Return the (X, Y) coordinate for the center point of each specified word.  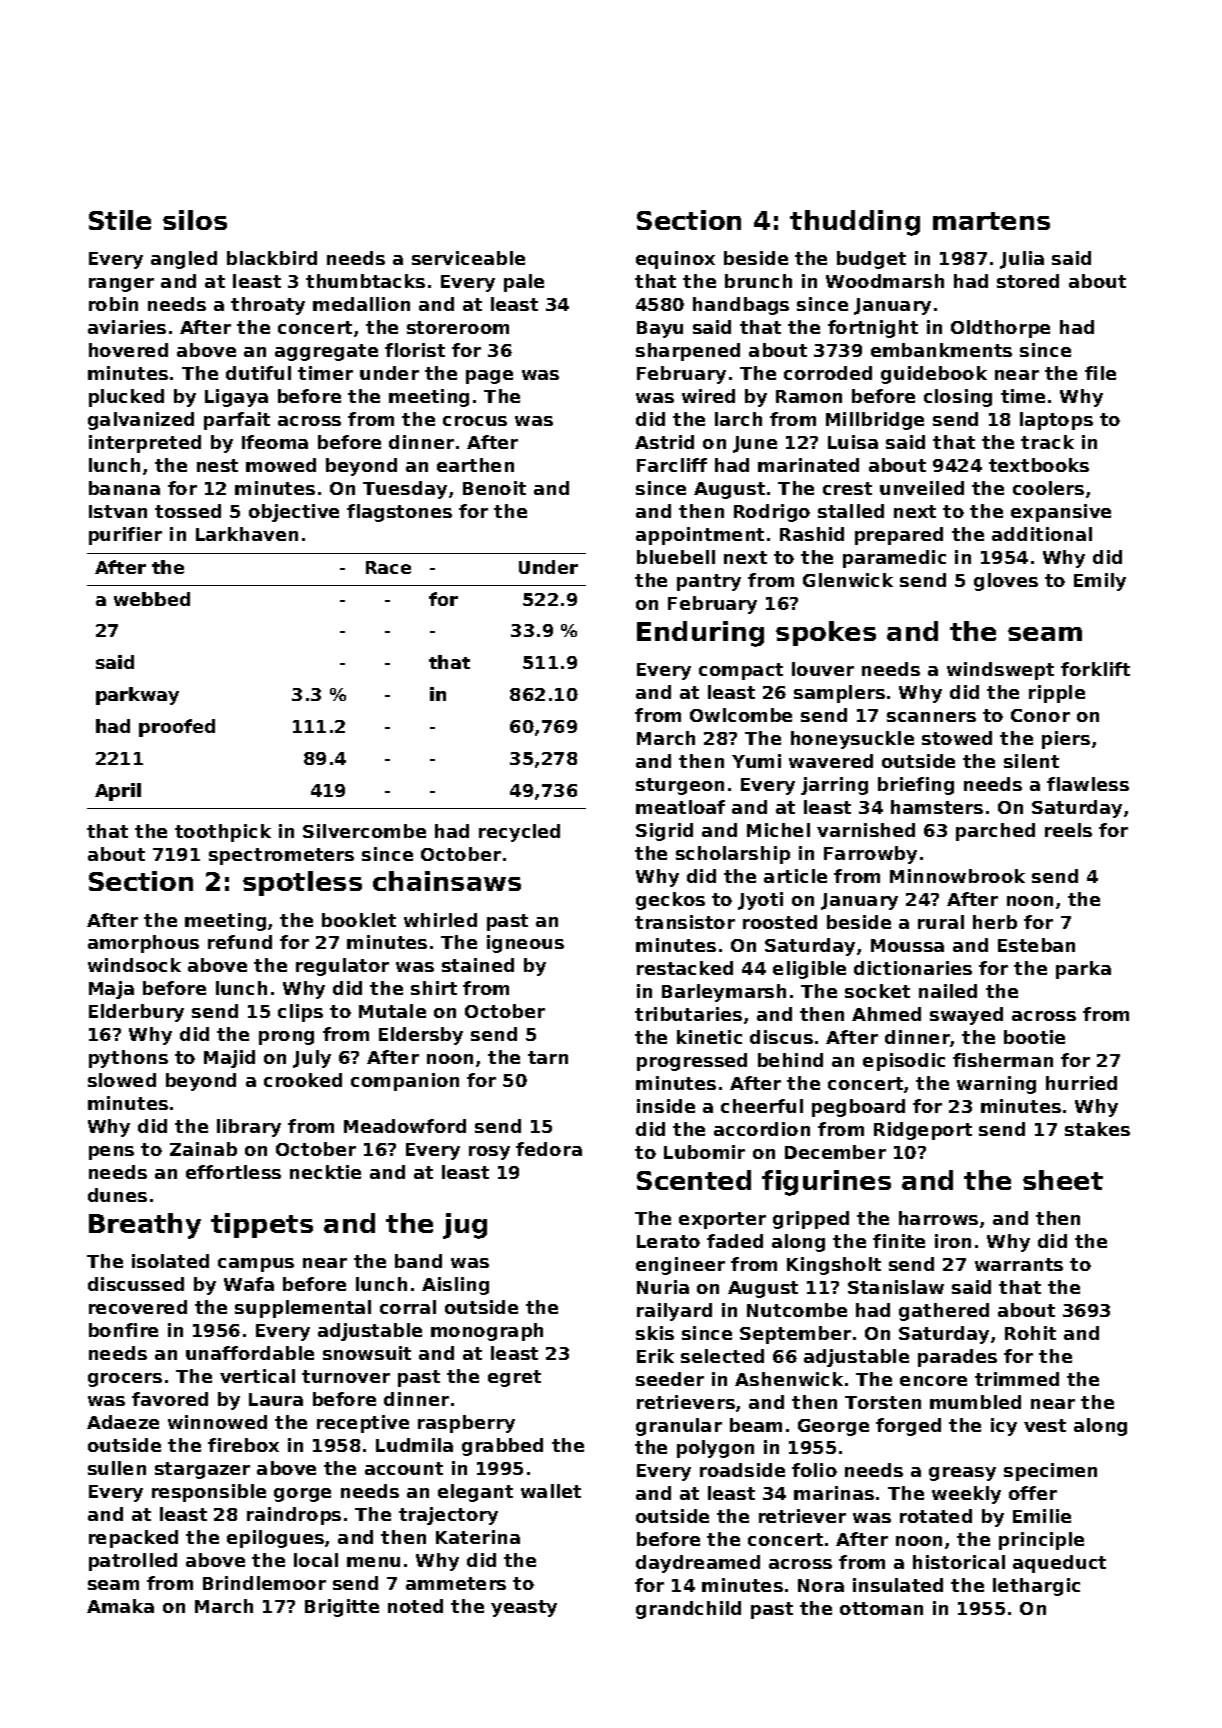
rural (941, 922)
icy (1004, 1427)
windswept (1000, 671)
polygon (715, 1449)
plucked (126, 398)
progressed (692, 1062)
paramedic (894, 559)
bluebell (676, 557)
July (312, 1059)
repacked (133, 1539)
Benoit (494, 488)
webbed (152, 599)
